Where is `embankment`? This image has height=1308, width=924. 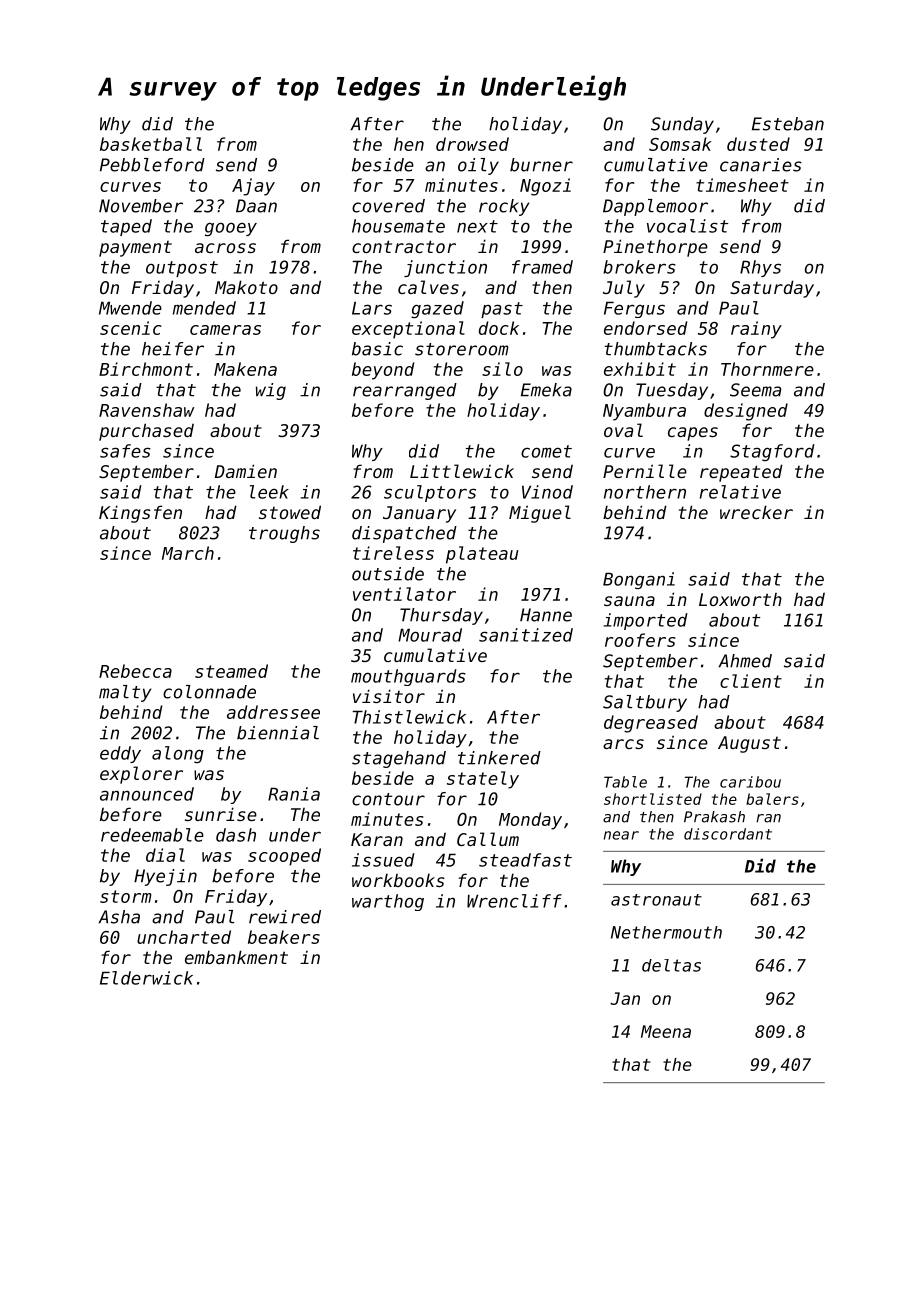
embankment is located at coordinates (236, 957).
